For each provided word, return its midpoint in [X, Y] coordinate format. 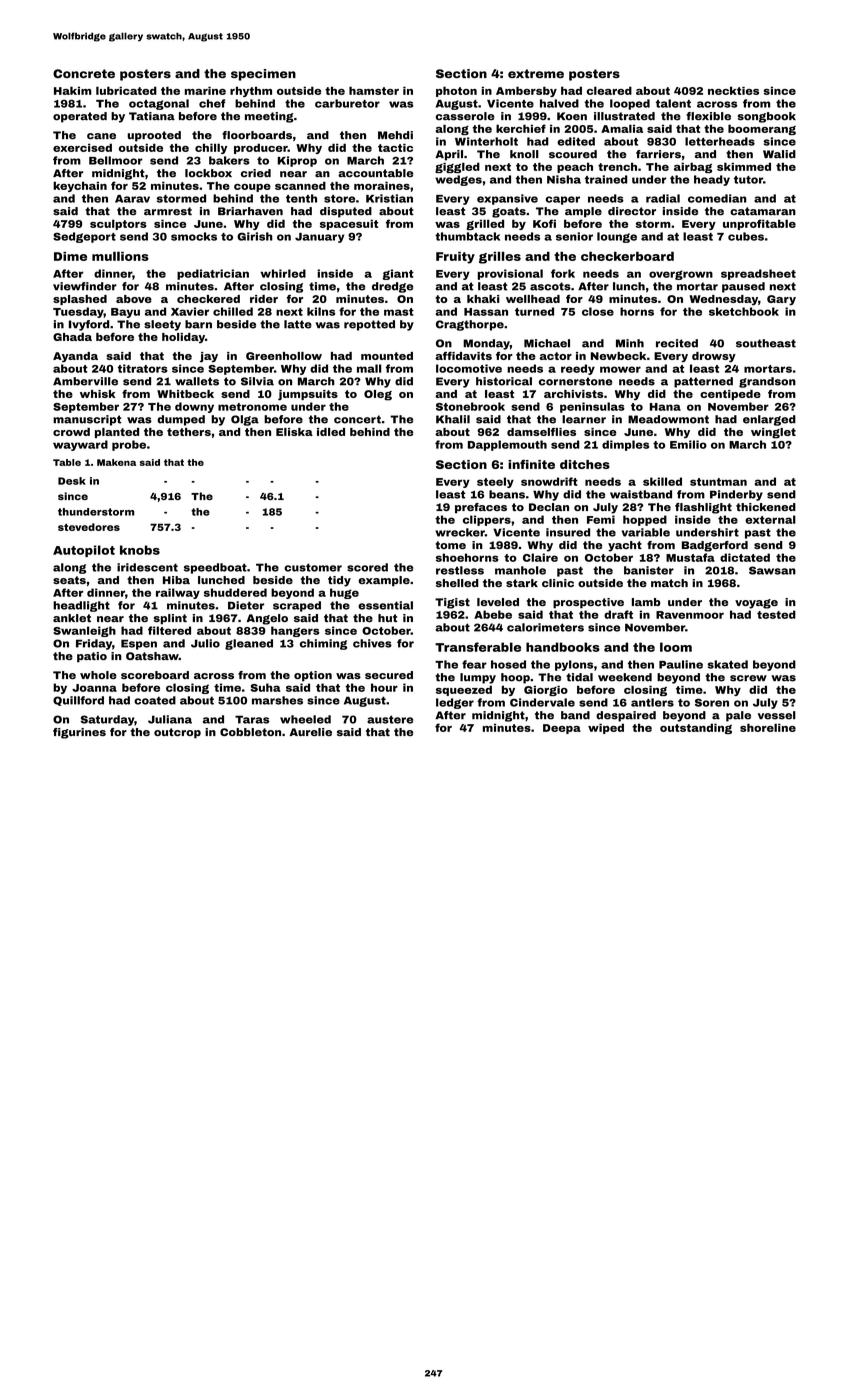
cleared [609, 90]
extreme [536, 73]
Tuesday [78, 312]
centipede [730, 395]
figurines [79, 733]
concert [357, 419]
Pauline [681, 664]
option [313, 676]
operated [80, 117]
